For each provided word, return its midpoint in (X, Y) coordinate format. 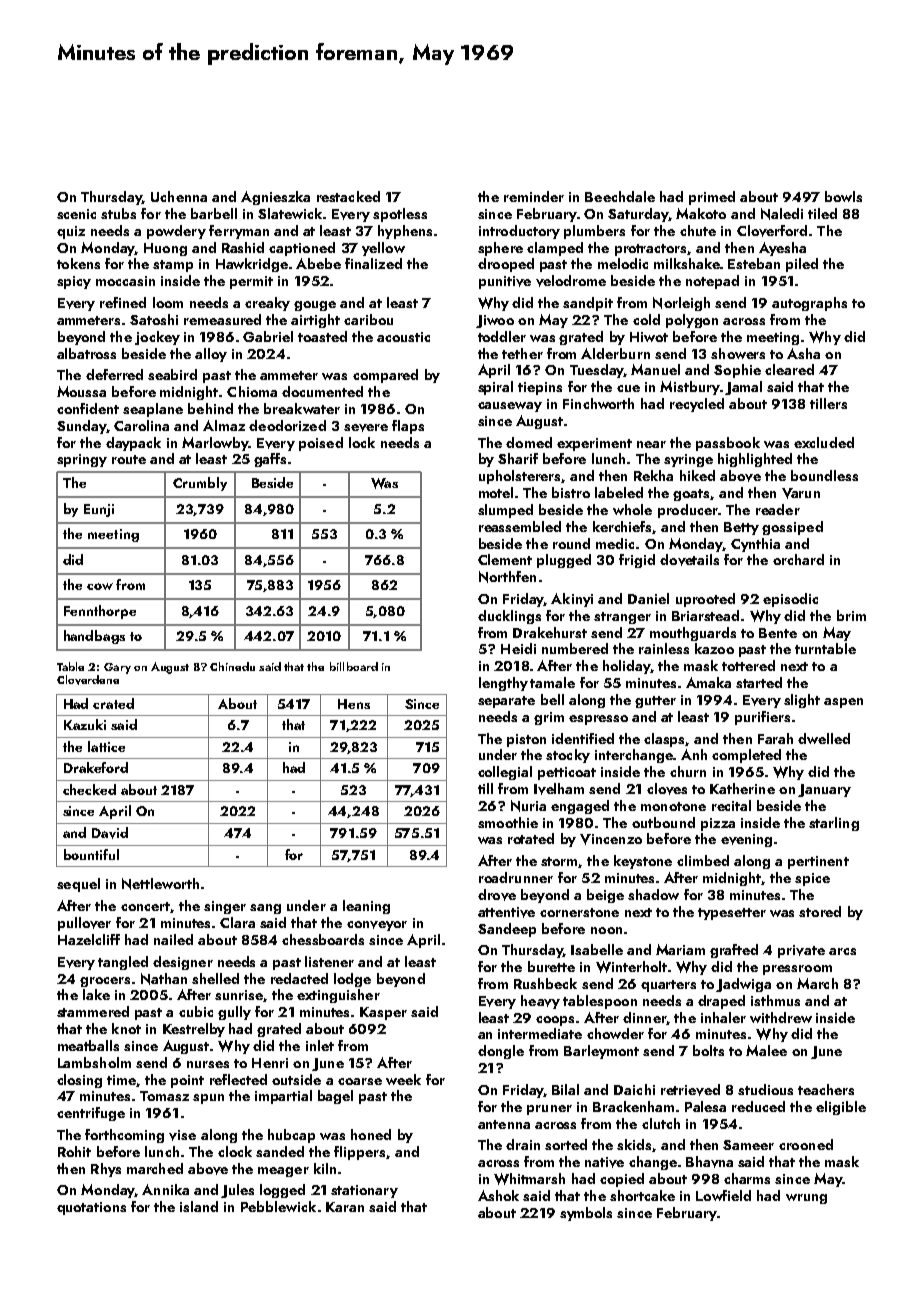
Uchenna (179, 196)
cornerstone (579, 912)
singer (225, 907)
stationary (364, 1191)
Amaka (708, 682)
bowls (843, 196)
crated (113, 703)
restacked (348, 196)
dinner (644, 1017)
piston (526, 740)
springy (82, 460)
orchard (798, 559)
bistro (571, 492)
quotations (91, 1208)
